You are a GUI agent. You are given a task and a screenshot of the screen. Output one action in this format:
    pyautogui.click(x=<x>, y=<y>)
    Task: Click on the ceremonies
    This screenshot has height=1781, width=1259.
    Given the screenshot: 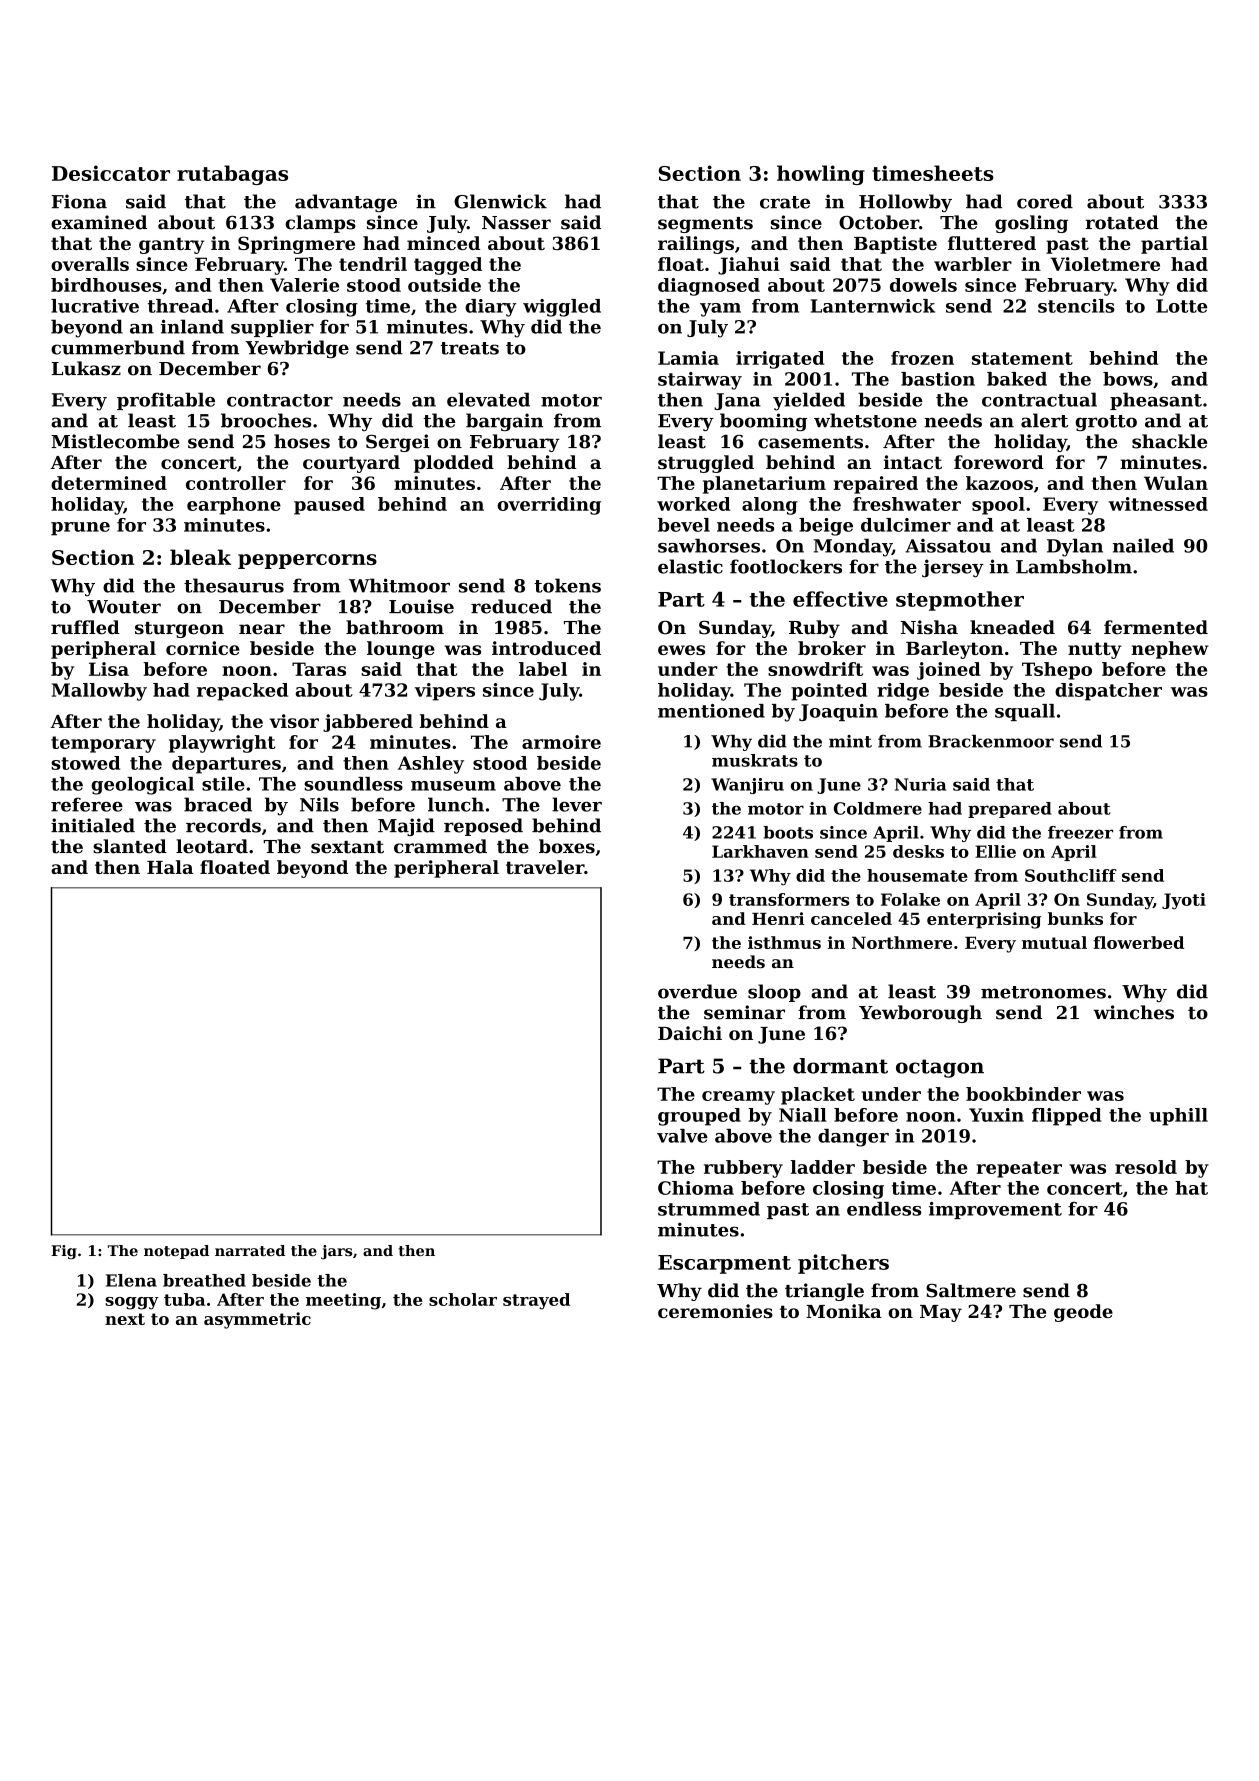 What is the action you would take?
    pyautogui.click(x=715, y=1311)
